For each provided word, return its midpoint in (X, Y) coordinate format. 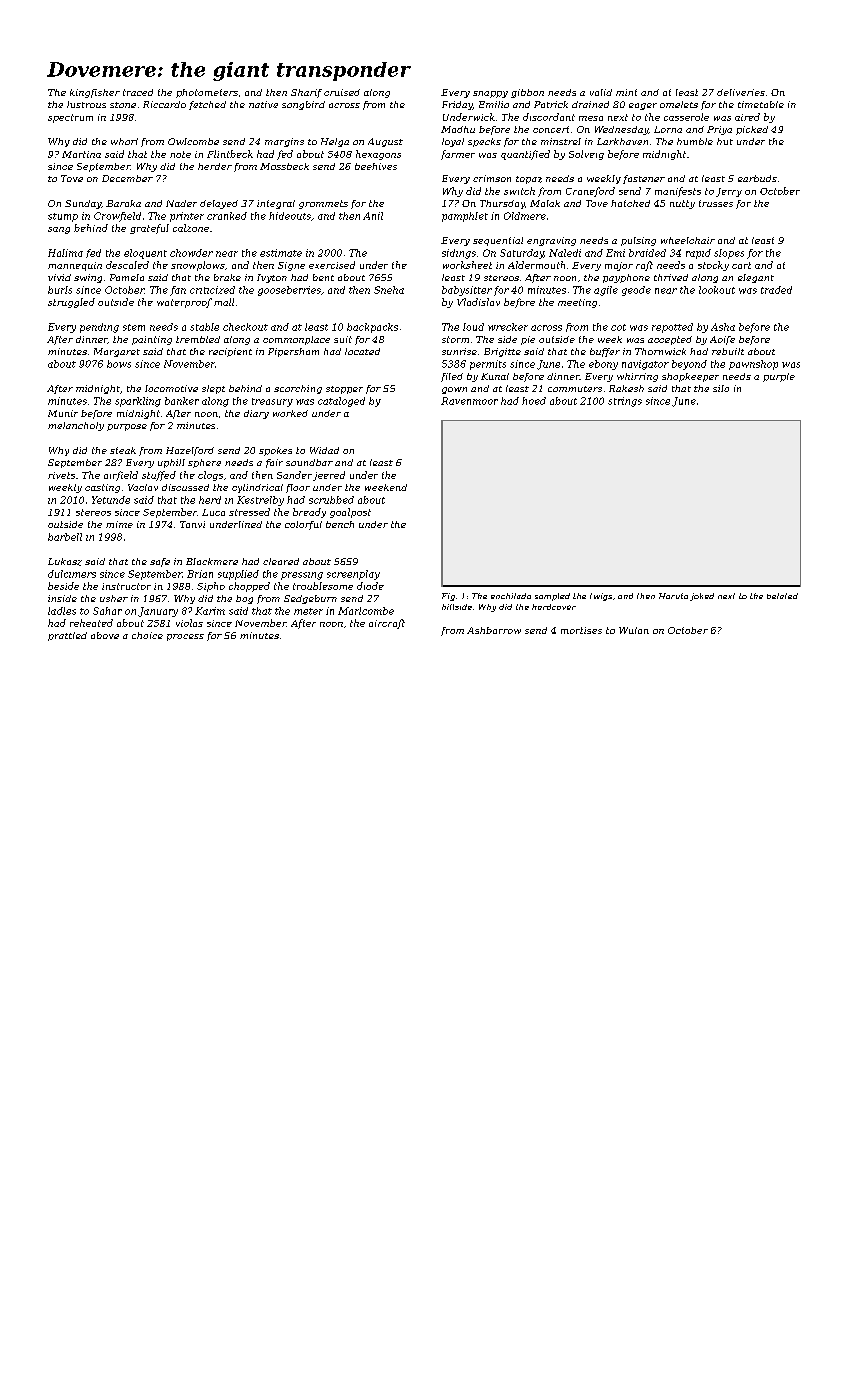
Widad (324, 450)
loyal (453, 142)
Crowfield (117, 217)
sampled (552, 597)
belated (782, 596)
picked (752, 130)
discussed (185, 487)
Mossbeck (284, 166)
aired (747, 117)
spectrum (70, 118)
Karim (210, 611)
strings (625, 402)
